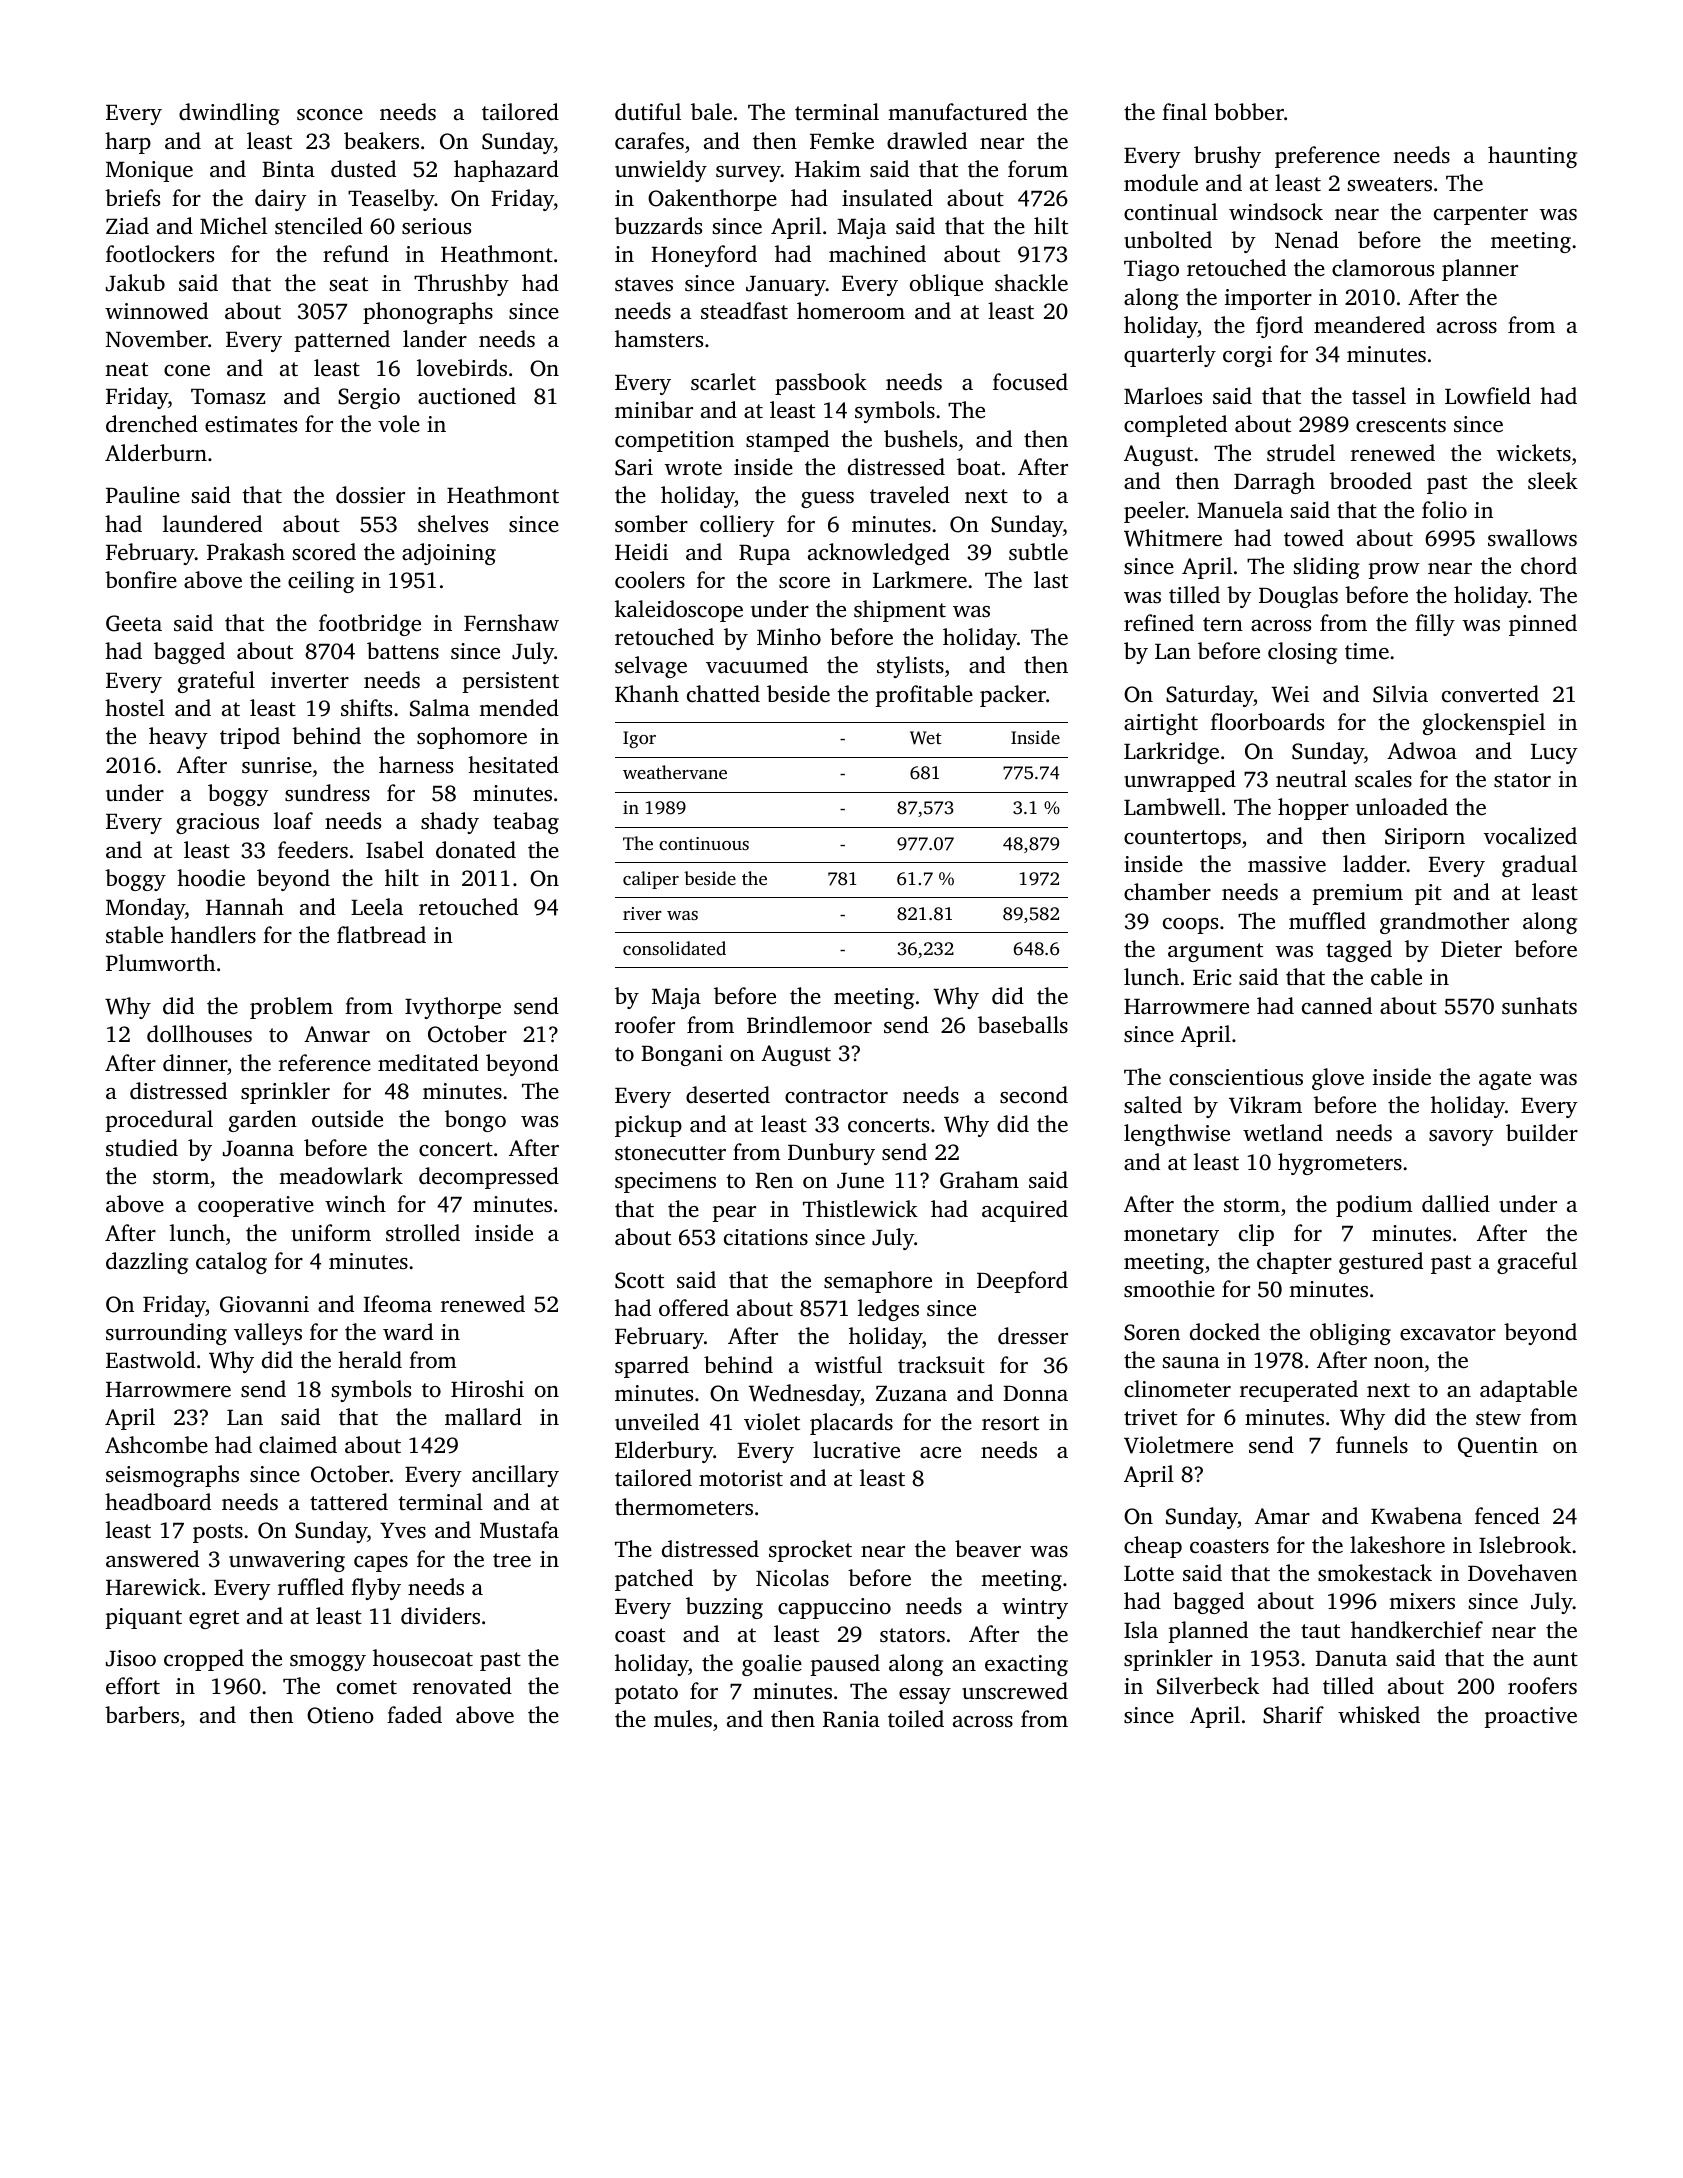  I want to click on dossier, so click(370, 495).
